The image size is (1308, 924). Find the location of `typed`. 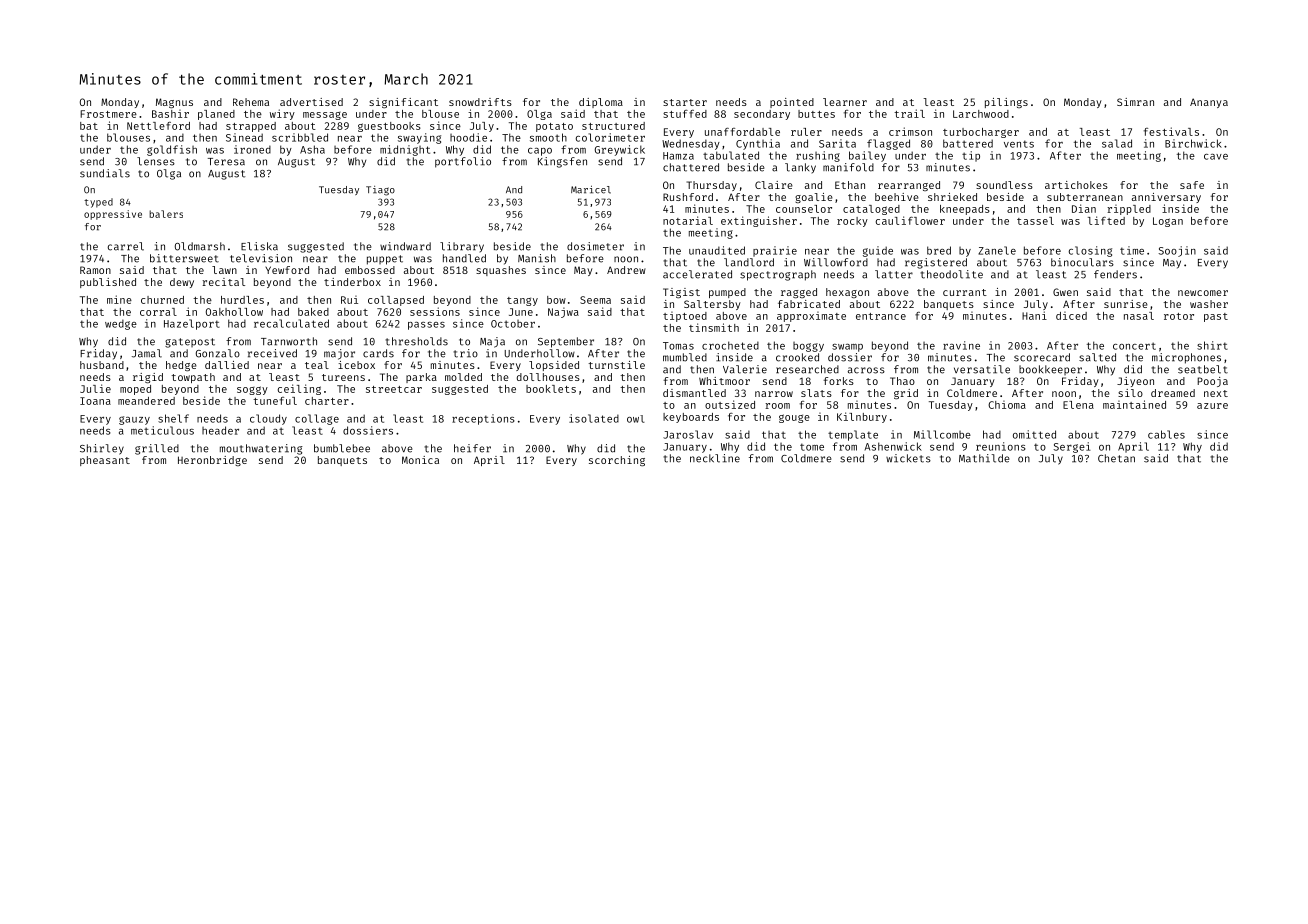

typed is located at coordinates (98, 203).
